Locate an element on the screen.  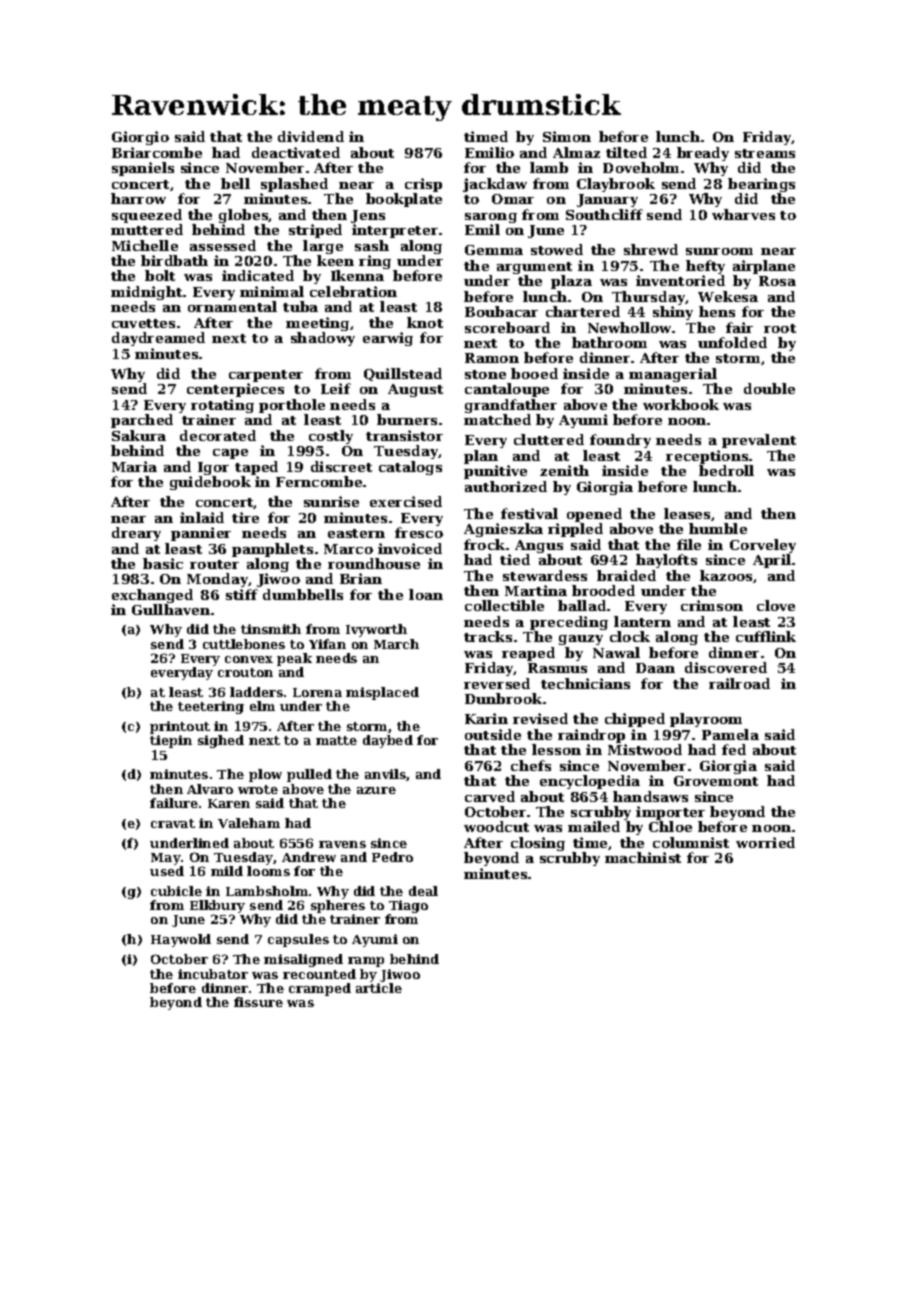
Leif is located at coordinates (336, 388).
